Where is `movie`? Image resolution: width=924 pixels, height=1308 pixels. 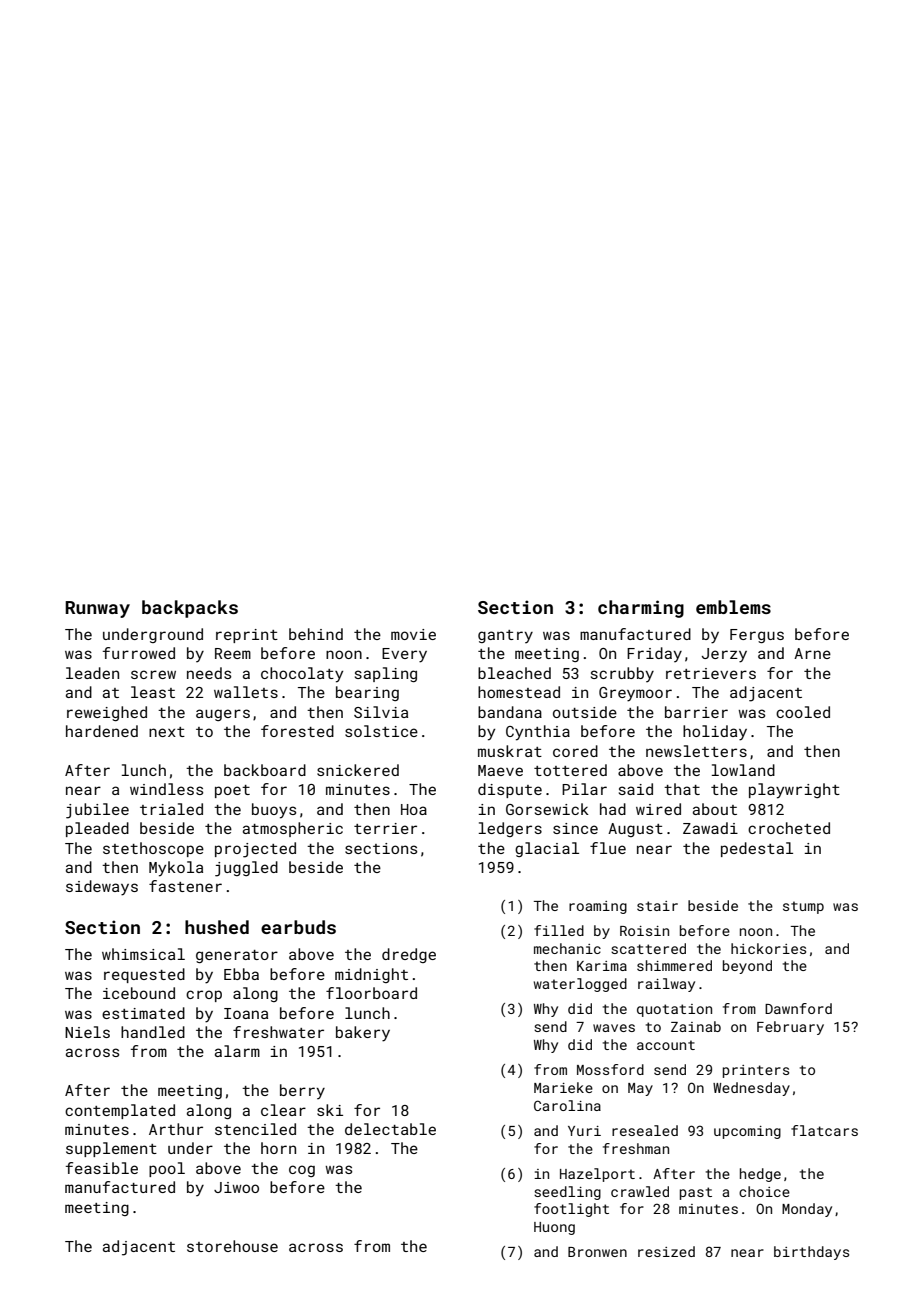
movie is located at coordinates (413, 634).
